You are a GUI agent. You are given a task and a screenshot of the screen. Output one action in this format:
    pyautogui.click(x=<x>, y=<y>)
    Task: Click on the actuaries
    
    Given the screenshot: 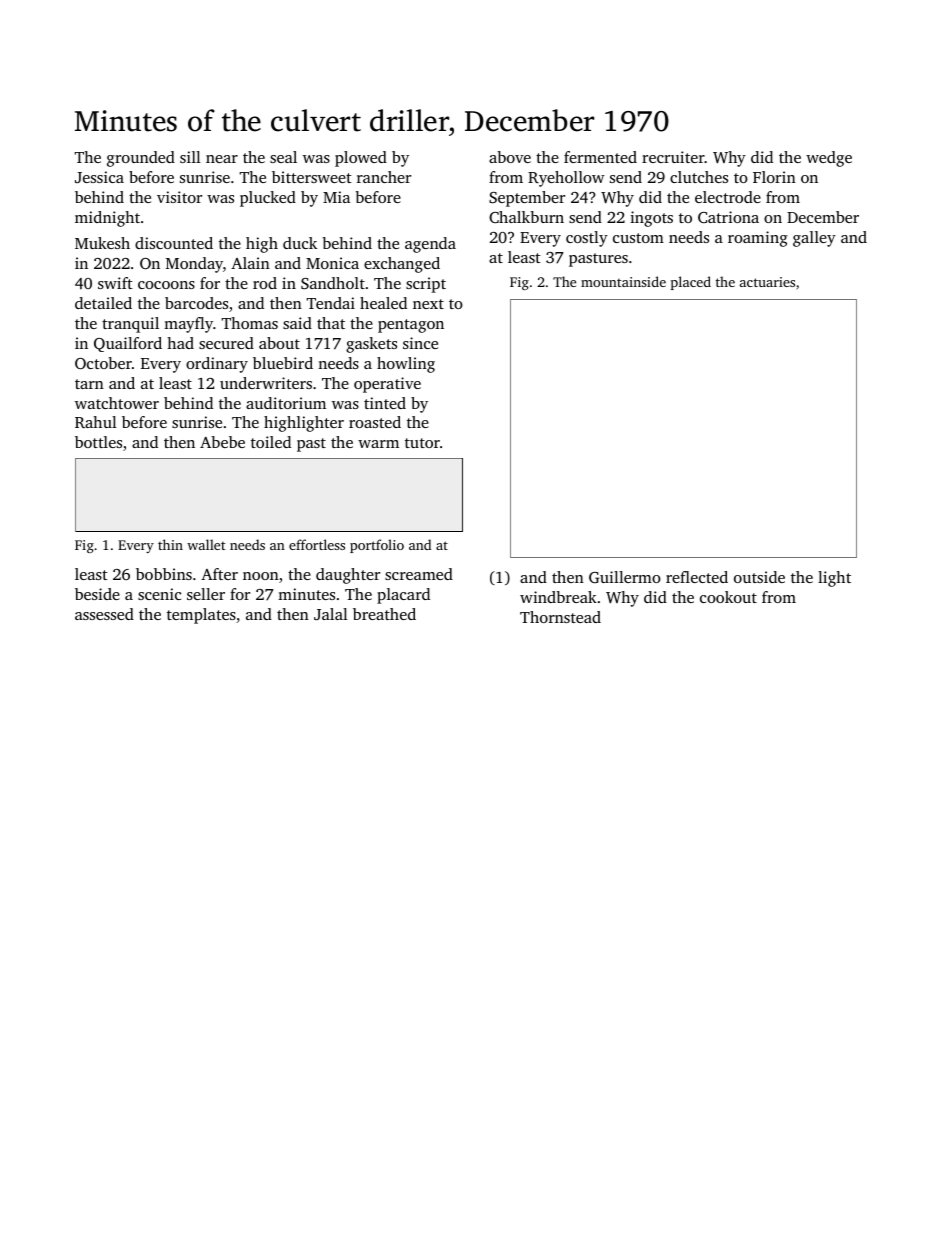 What is the action you would take?
    pyautogui.click(x=767, y=282)
